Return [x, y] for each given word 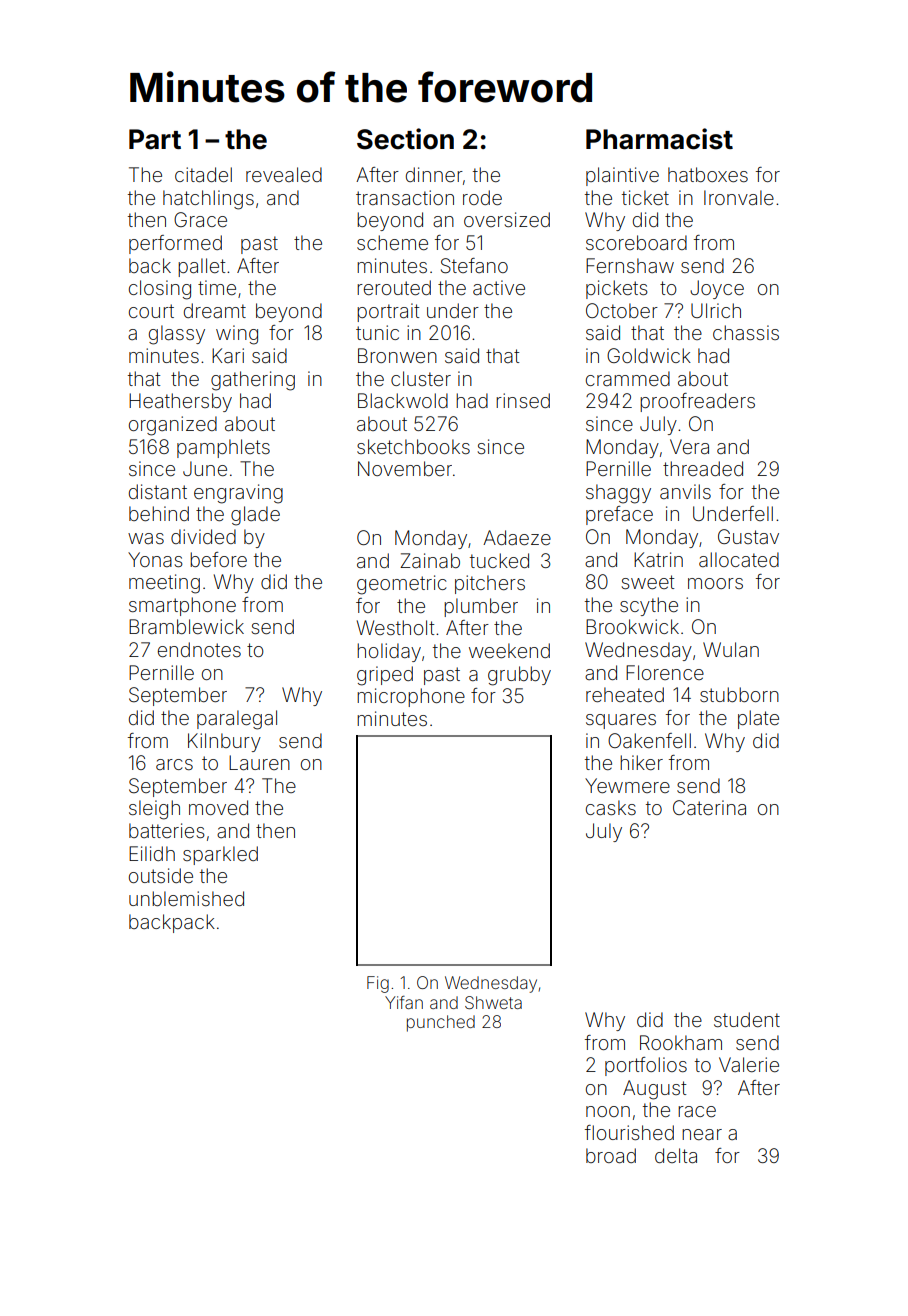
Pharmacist [659, 139]
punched [441, 1023]
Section [405, 139]
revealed [284, 174]
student [747, 1019]
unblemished [186, 898]
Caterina [709, 807]
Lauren [259, 762]
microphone [411, 697]
